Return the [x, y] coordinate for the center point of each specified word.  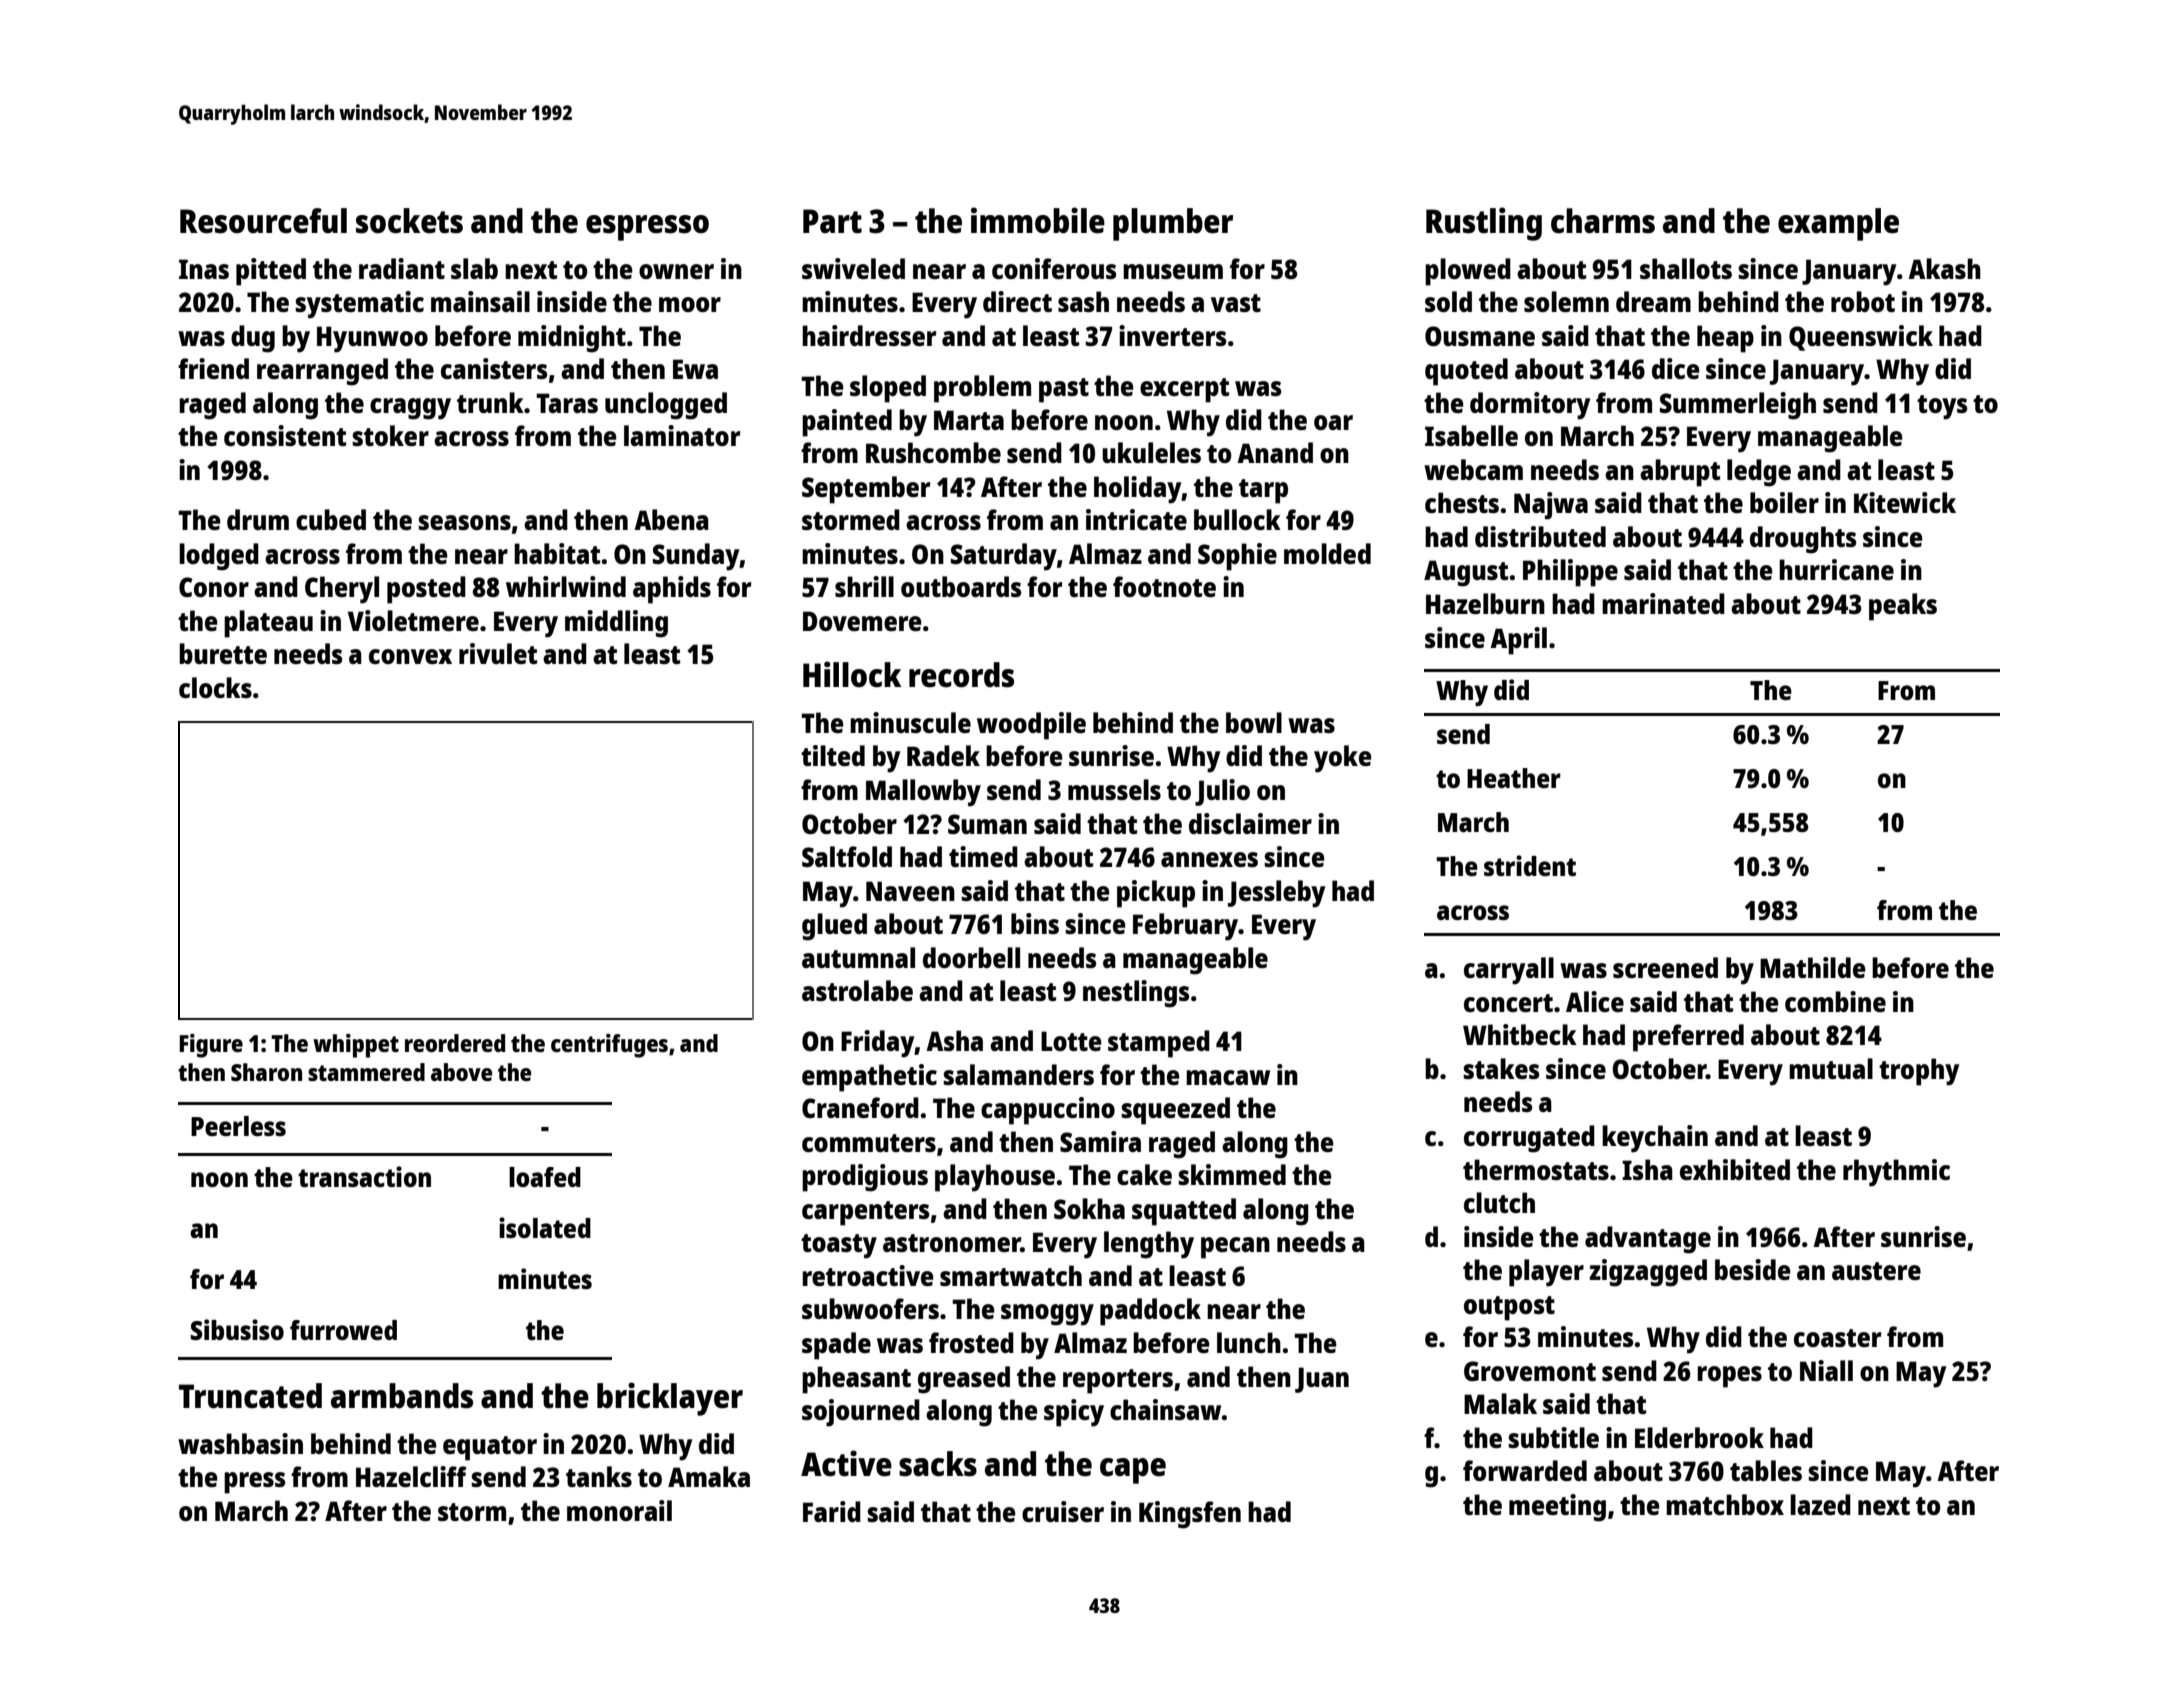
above [461, 1072]
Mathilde [1813, 967]
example [1838, 224]
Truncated [250, 1396]
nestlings [1136, 994]
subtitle [1553, 1437]
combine [1835, 1001]
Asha [954, 1040]
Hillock [852, 674]
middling [616, 624]
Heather [1514, 778]
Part [832, 221]
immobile [1038, 220]
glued [834, 927]
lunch [1249, 1342]
